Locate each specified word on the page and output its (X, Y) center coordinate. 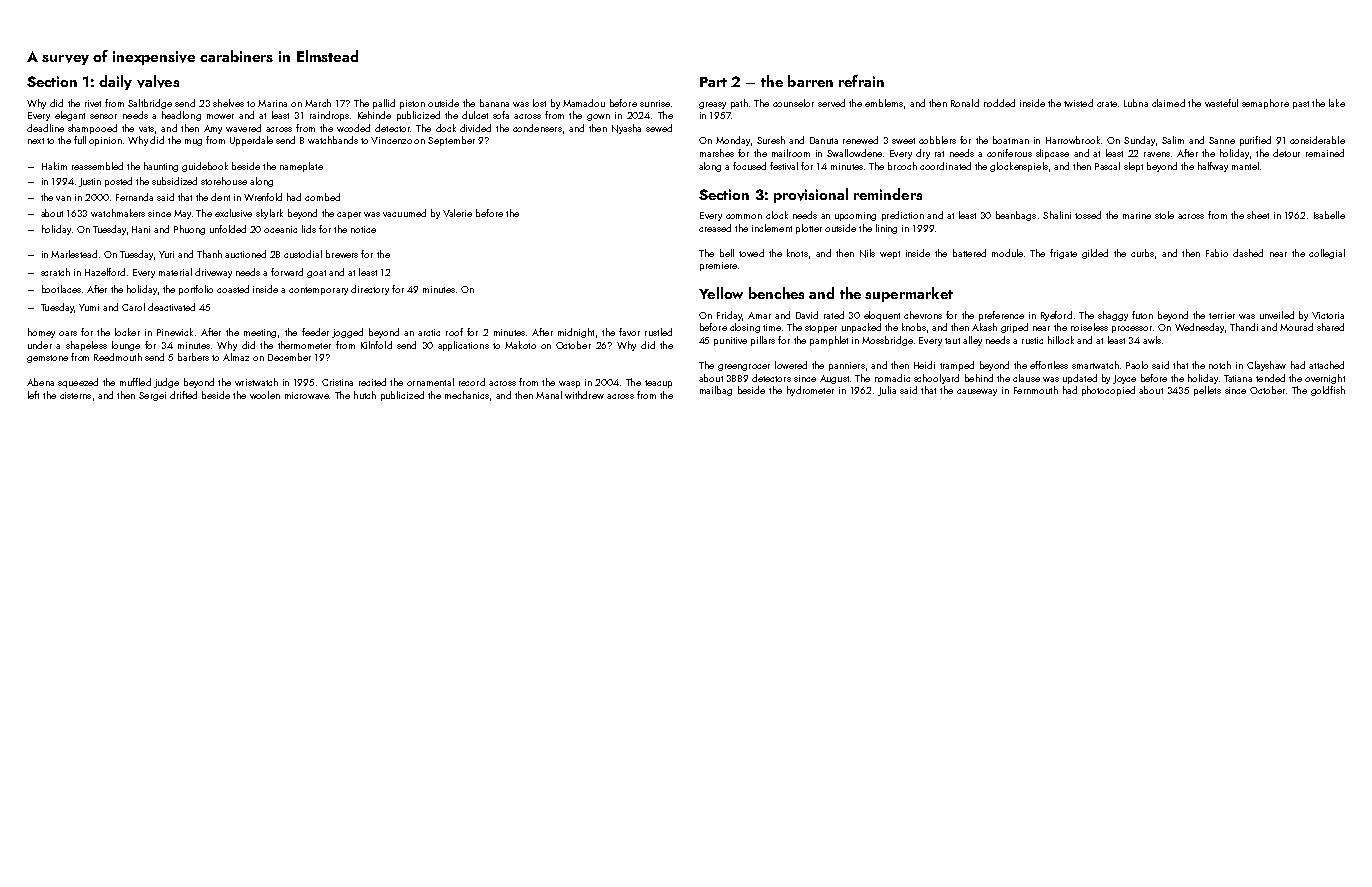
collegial (1327, 254)
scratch (55, 272)
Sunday (1139, 141)
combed (322, 197)
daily (115, 82)
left (33, 395)
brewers (342, 254)
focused (749, 166)
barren (810, 81)
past (1301, 105)
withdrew (584, 395)
